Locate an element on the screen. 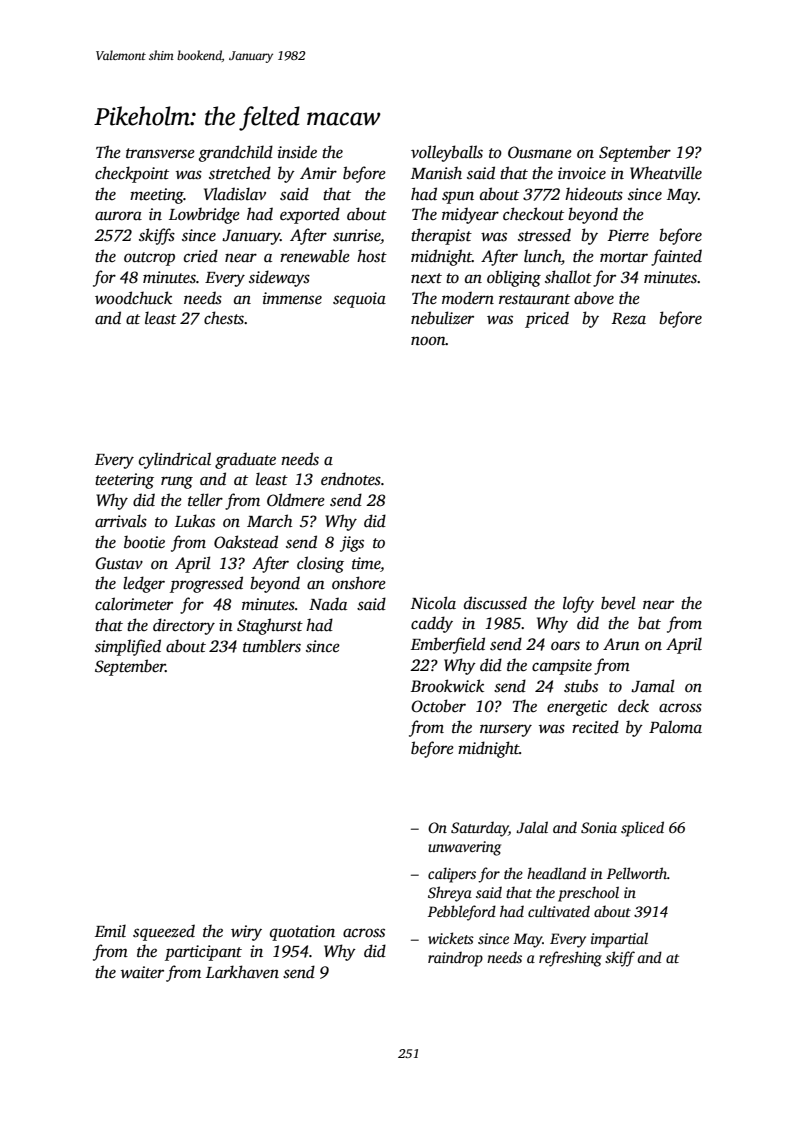  inside is located at coordinates (297, 152).
